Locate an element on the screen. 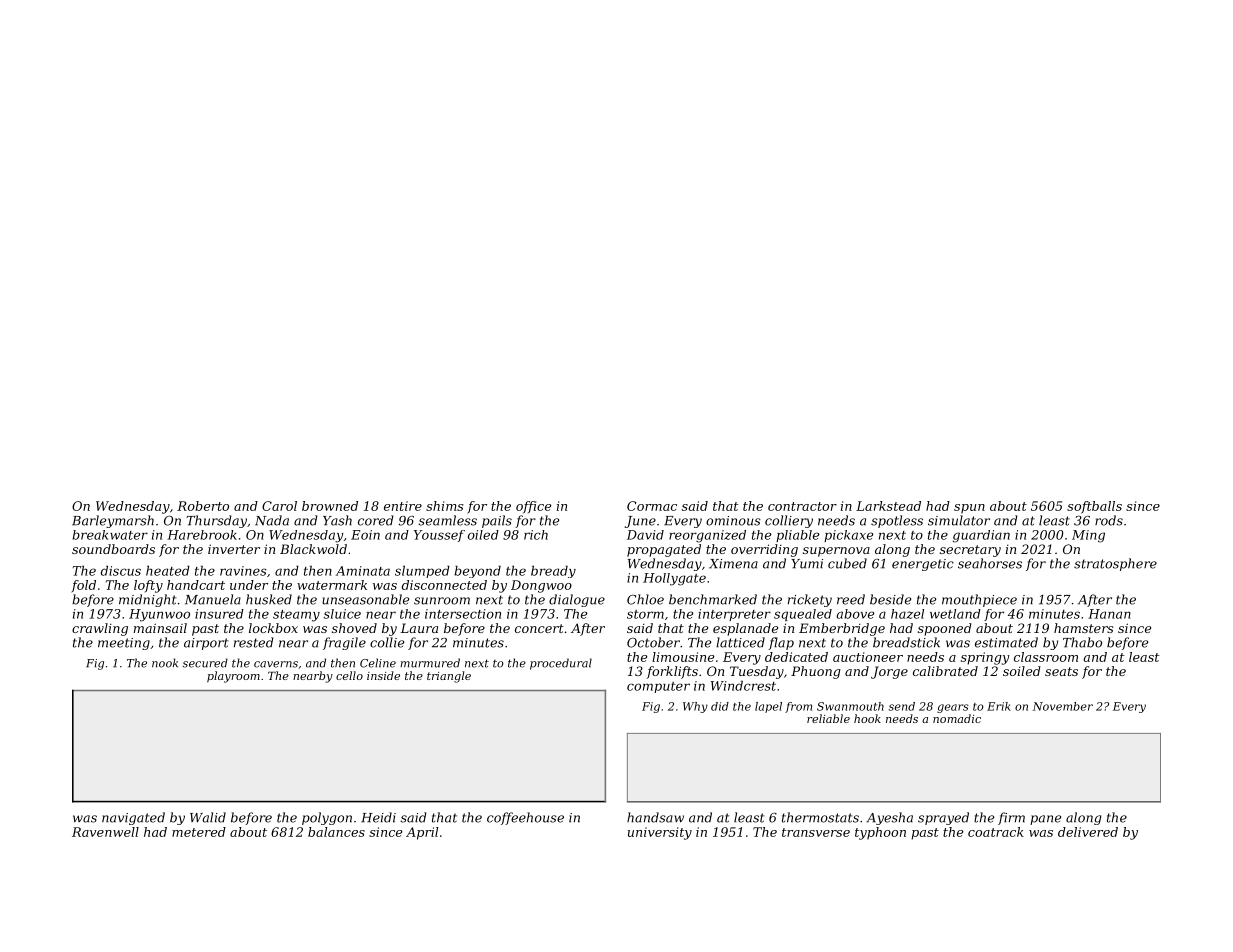 This screenshot has width=1233, height=952. nomadic is located at coordinates (957, 718).
